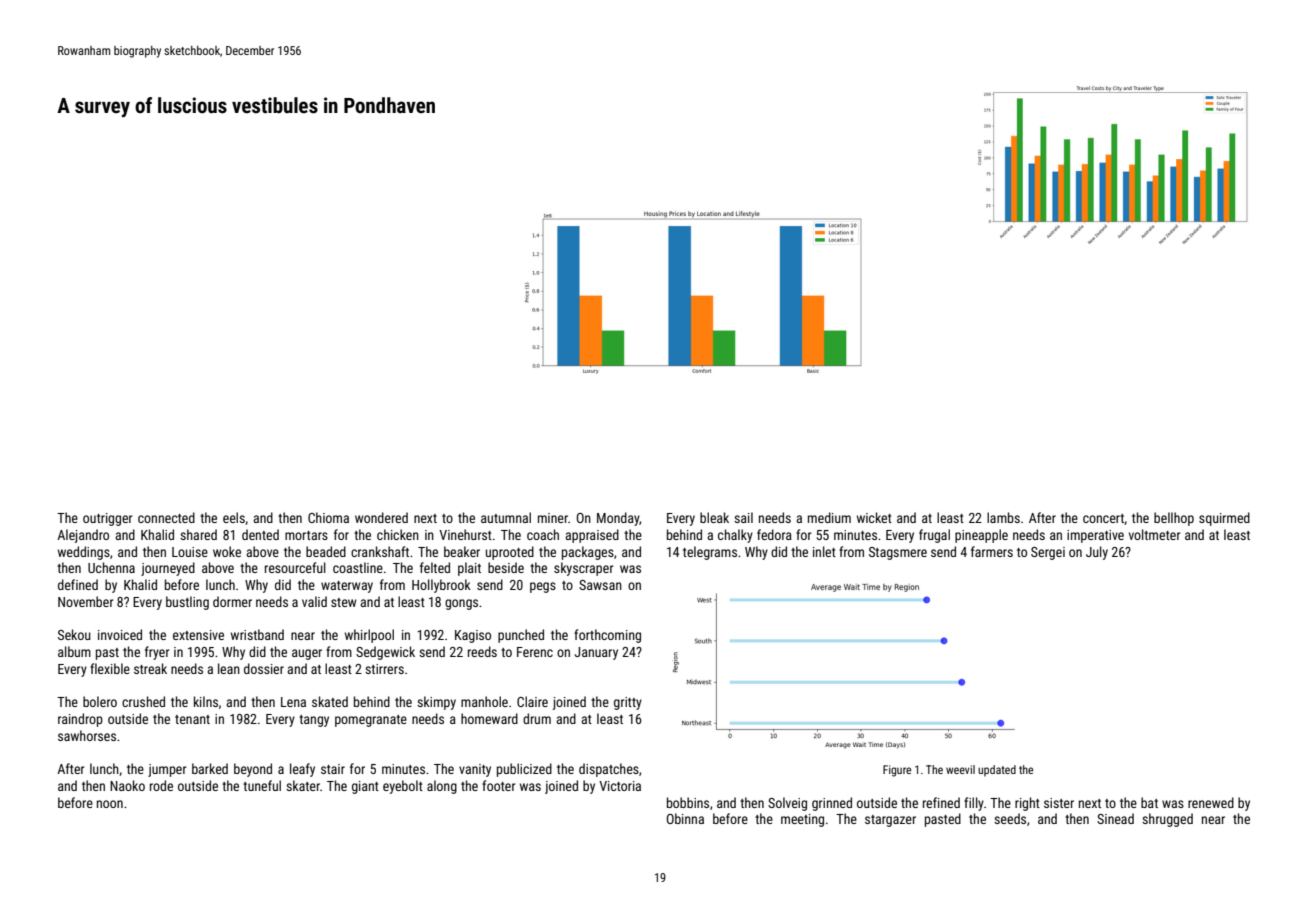 The width and height of the screenshot is (1308, 924). I want to click on Obinna, so click(685, 818).
